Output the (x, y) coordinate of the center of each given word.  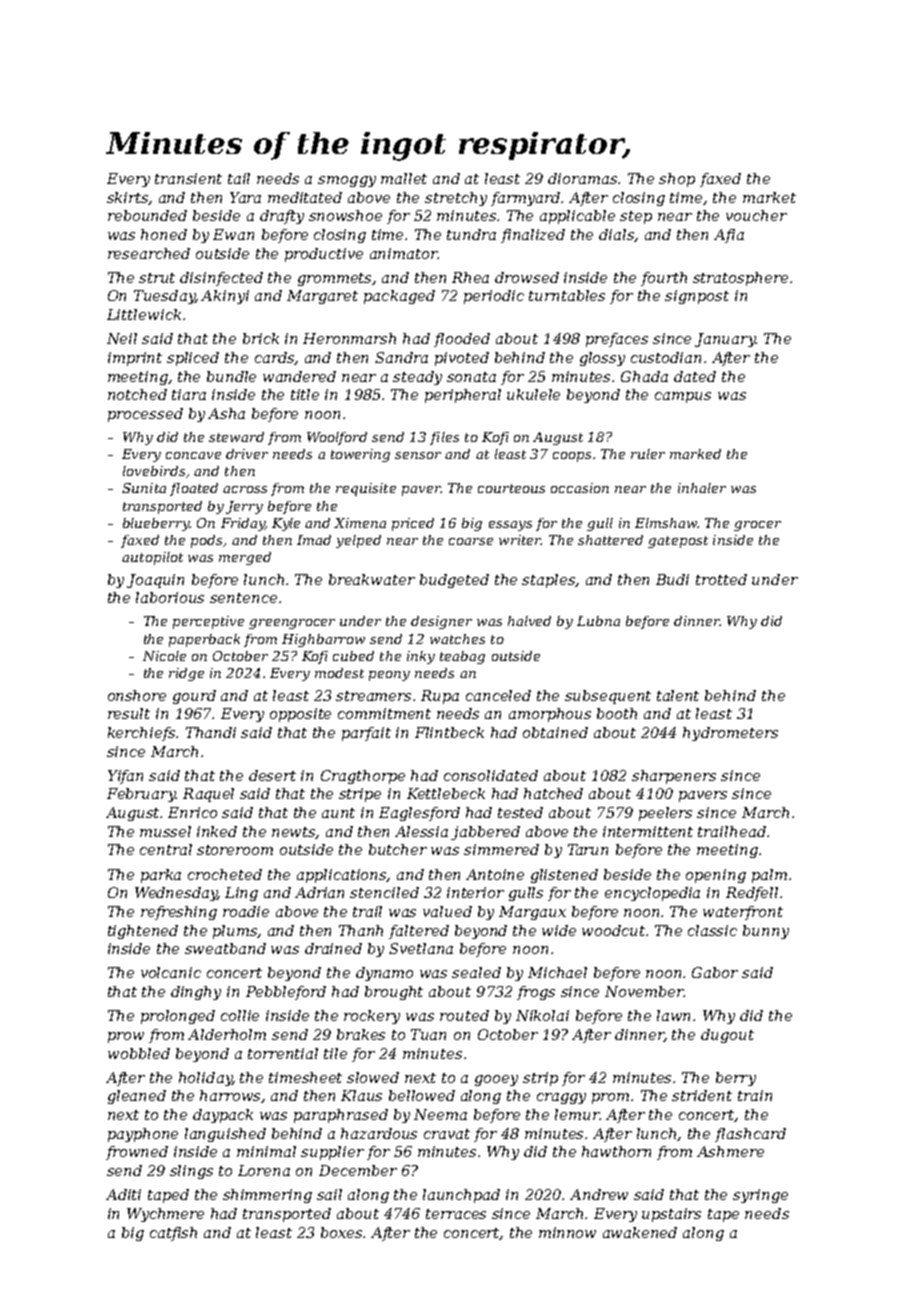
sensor (418, 455)
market (769, 197)
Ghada (644, 376)
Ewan (233, 234)
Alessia (421, 831)
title (305, 394)
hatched (553, 793)
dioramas (583, 178)
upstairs (671, 1215)
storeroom (235, 850)
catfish (173, 1234)
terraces (456, 1214)
